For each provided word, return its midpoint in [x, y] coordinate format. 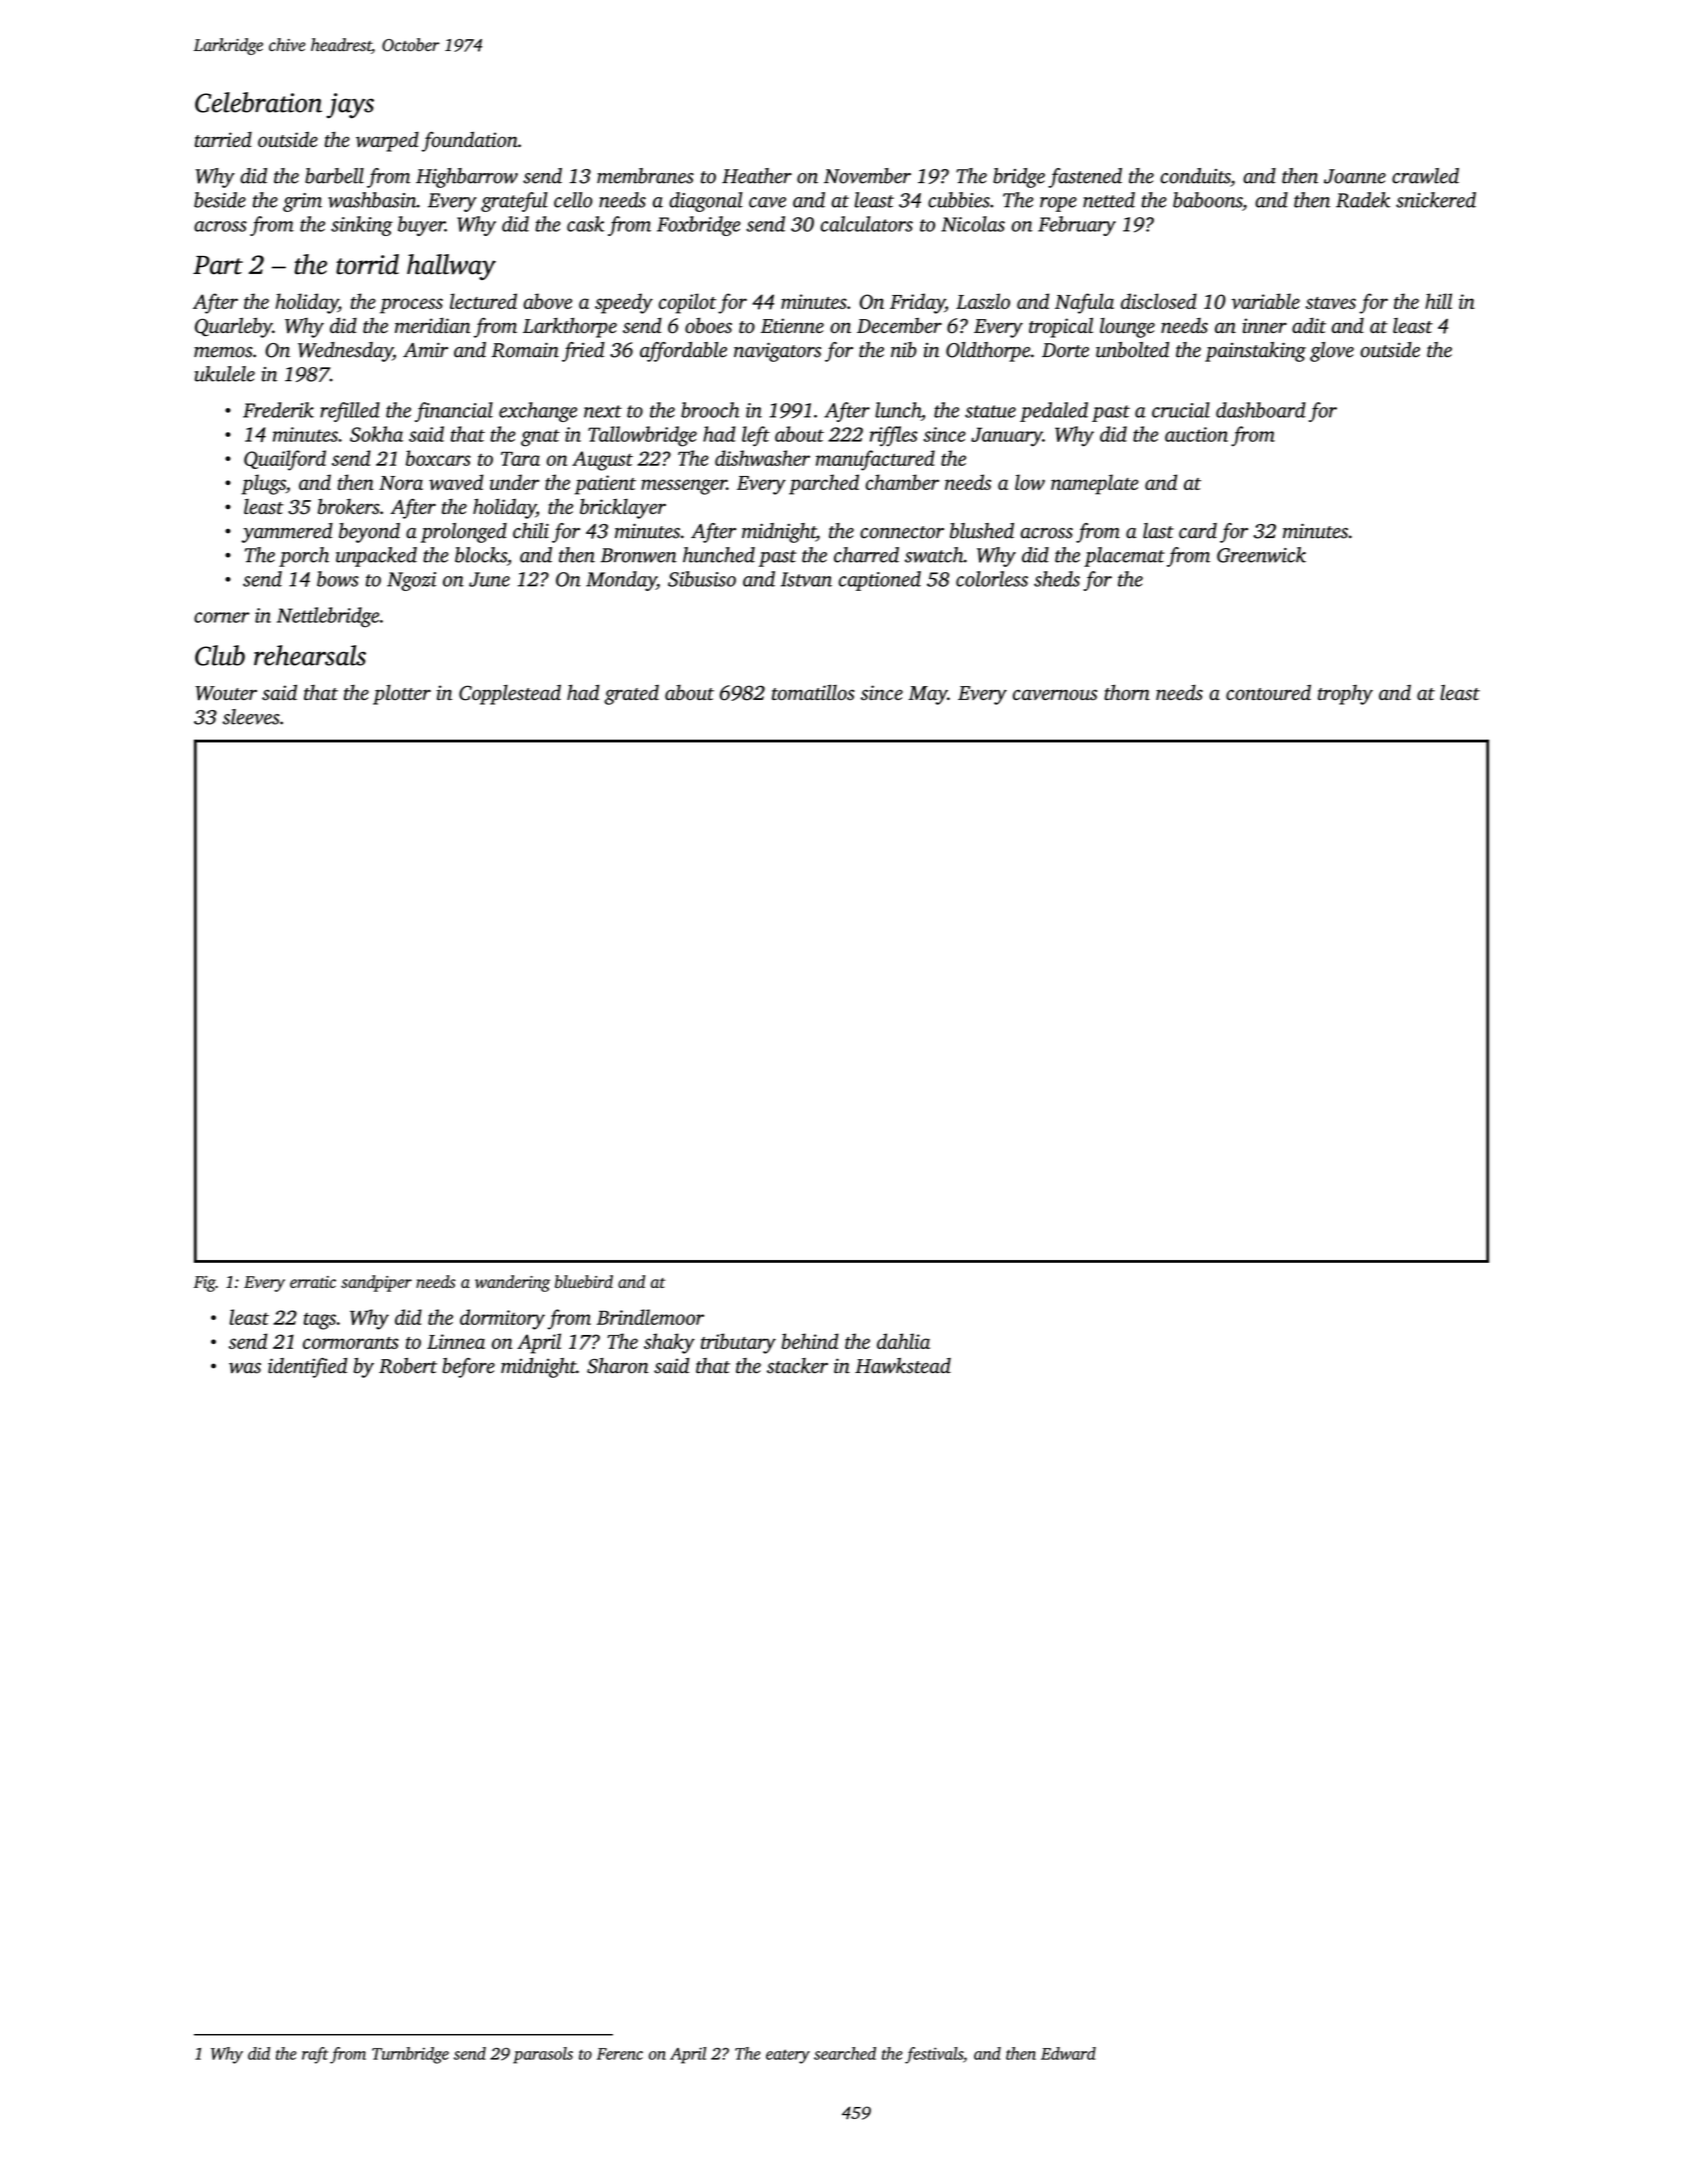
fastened [1085, 178]
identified [308, 1368]
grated [631, 695]
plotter [402, 695]
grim [302, 202]
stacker [797, 1366]
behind [810, 1341]
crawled [1425, 176]
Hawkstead [903, 1366]
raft [315, 2055]
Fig [205, 1284]
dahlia [903, 1341]
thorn [1127, 692]
